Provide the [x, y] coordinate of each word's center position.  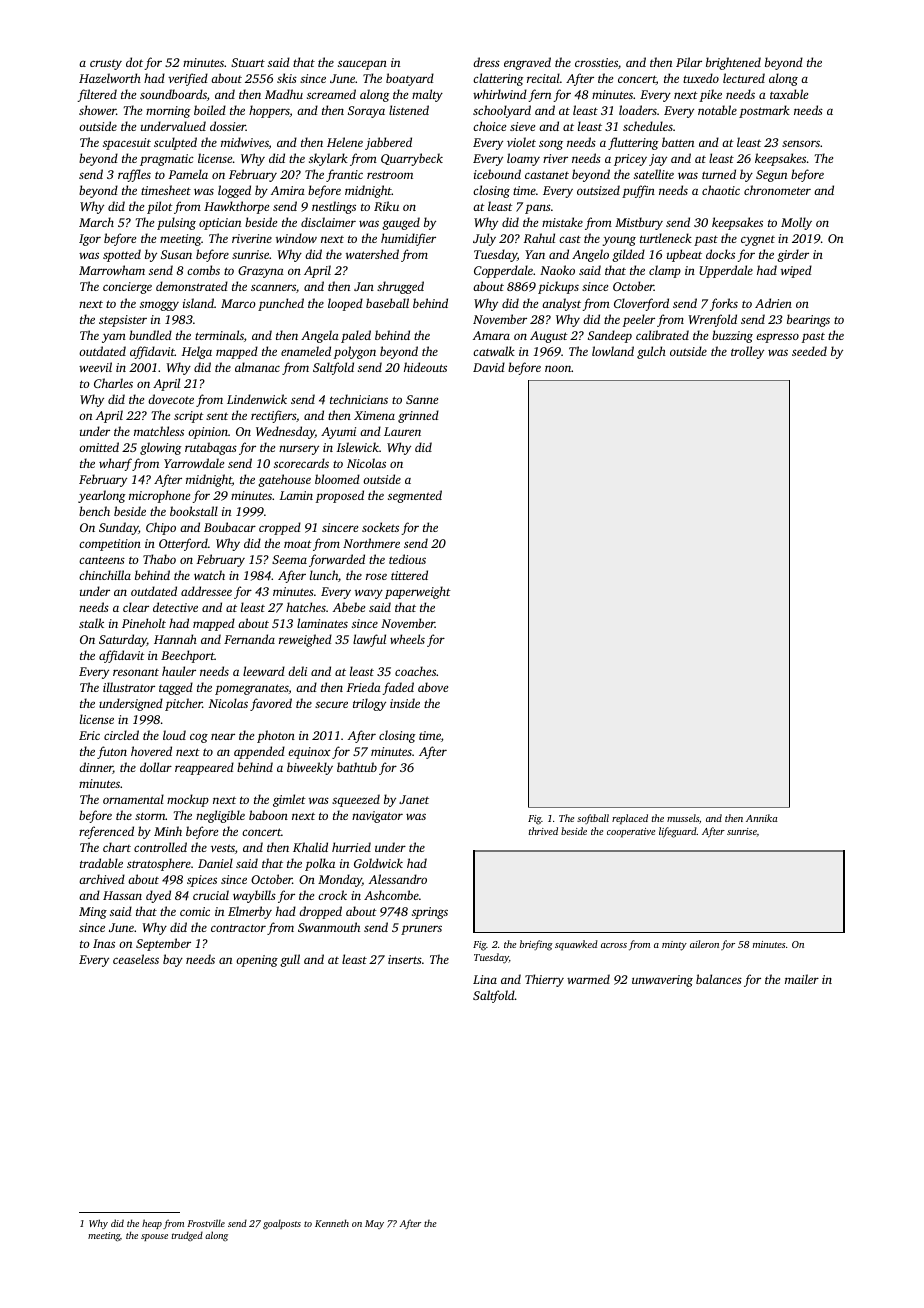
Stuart [248, 62]
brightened [733, 63]
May [374, 1224]
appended [259, 752]
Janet [414, 799]
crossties [596, 62]
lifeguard [678, 832]
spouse [154, 1237]
